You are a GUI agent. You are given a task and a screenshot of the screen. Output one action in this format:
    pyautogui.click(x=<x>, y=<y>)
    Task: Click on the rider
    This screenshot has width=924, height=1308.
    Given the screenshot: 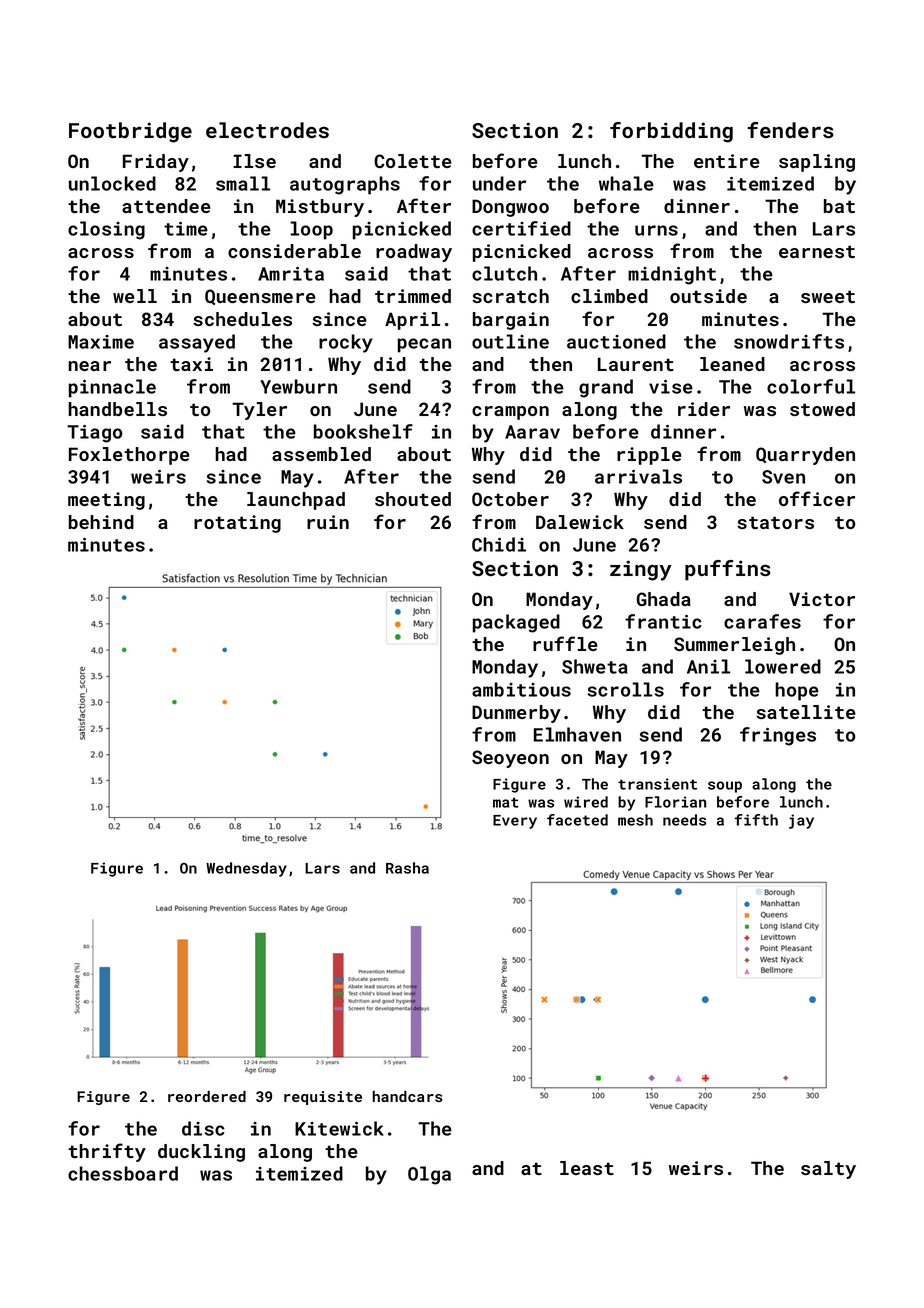 What is the action you would take?
    pyautogui.click(x=704, y=409)
